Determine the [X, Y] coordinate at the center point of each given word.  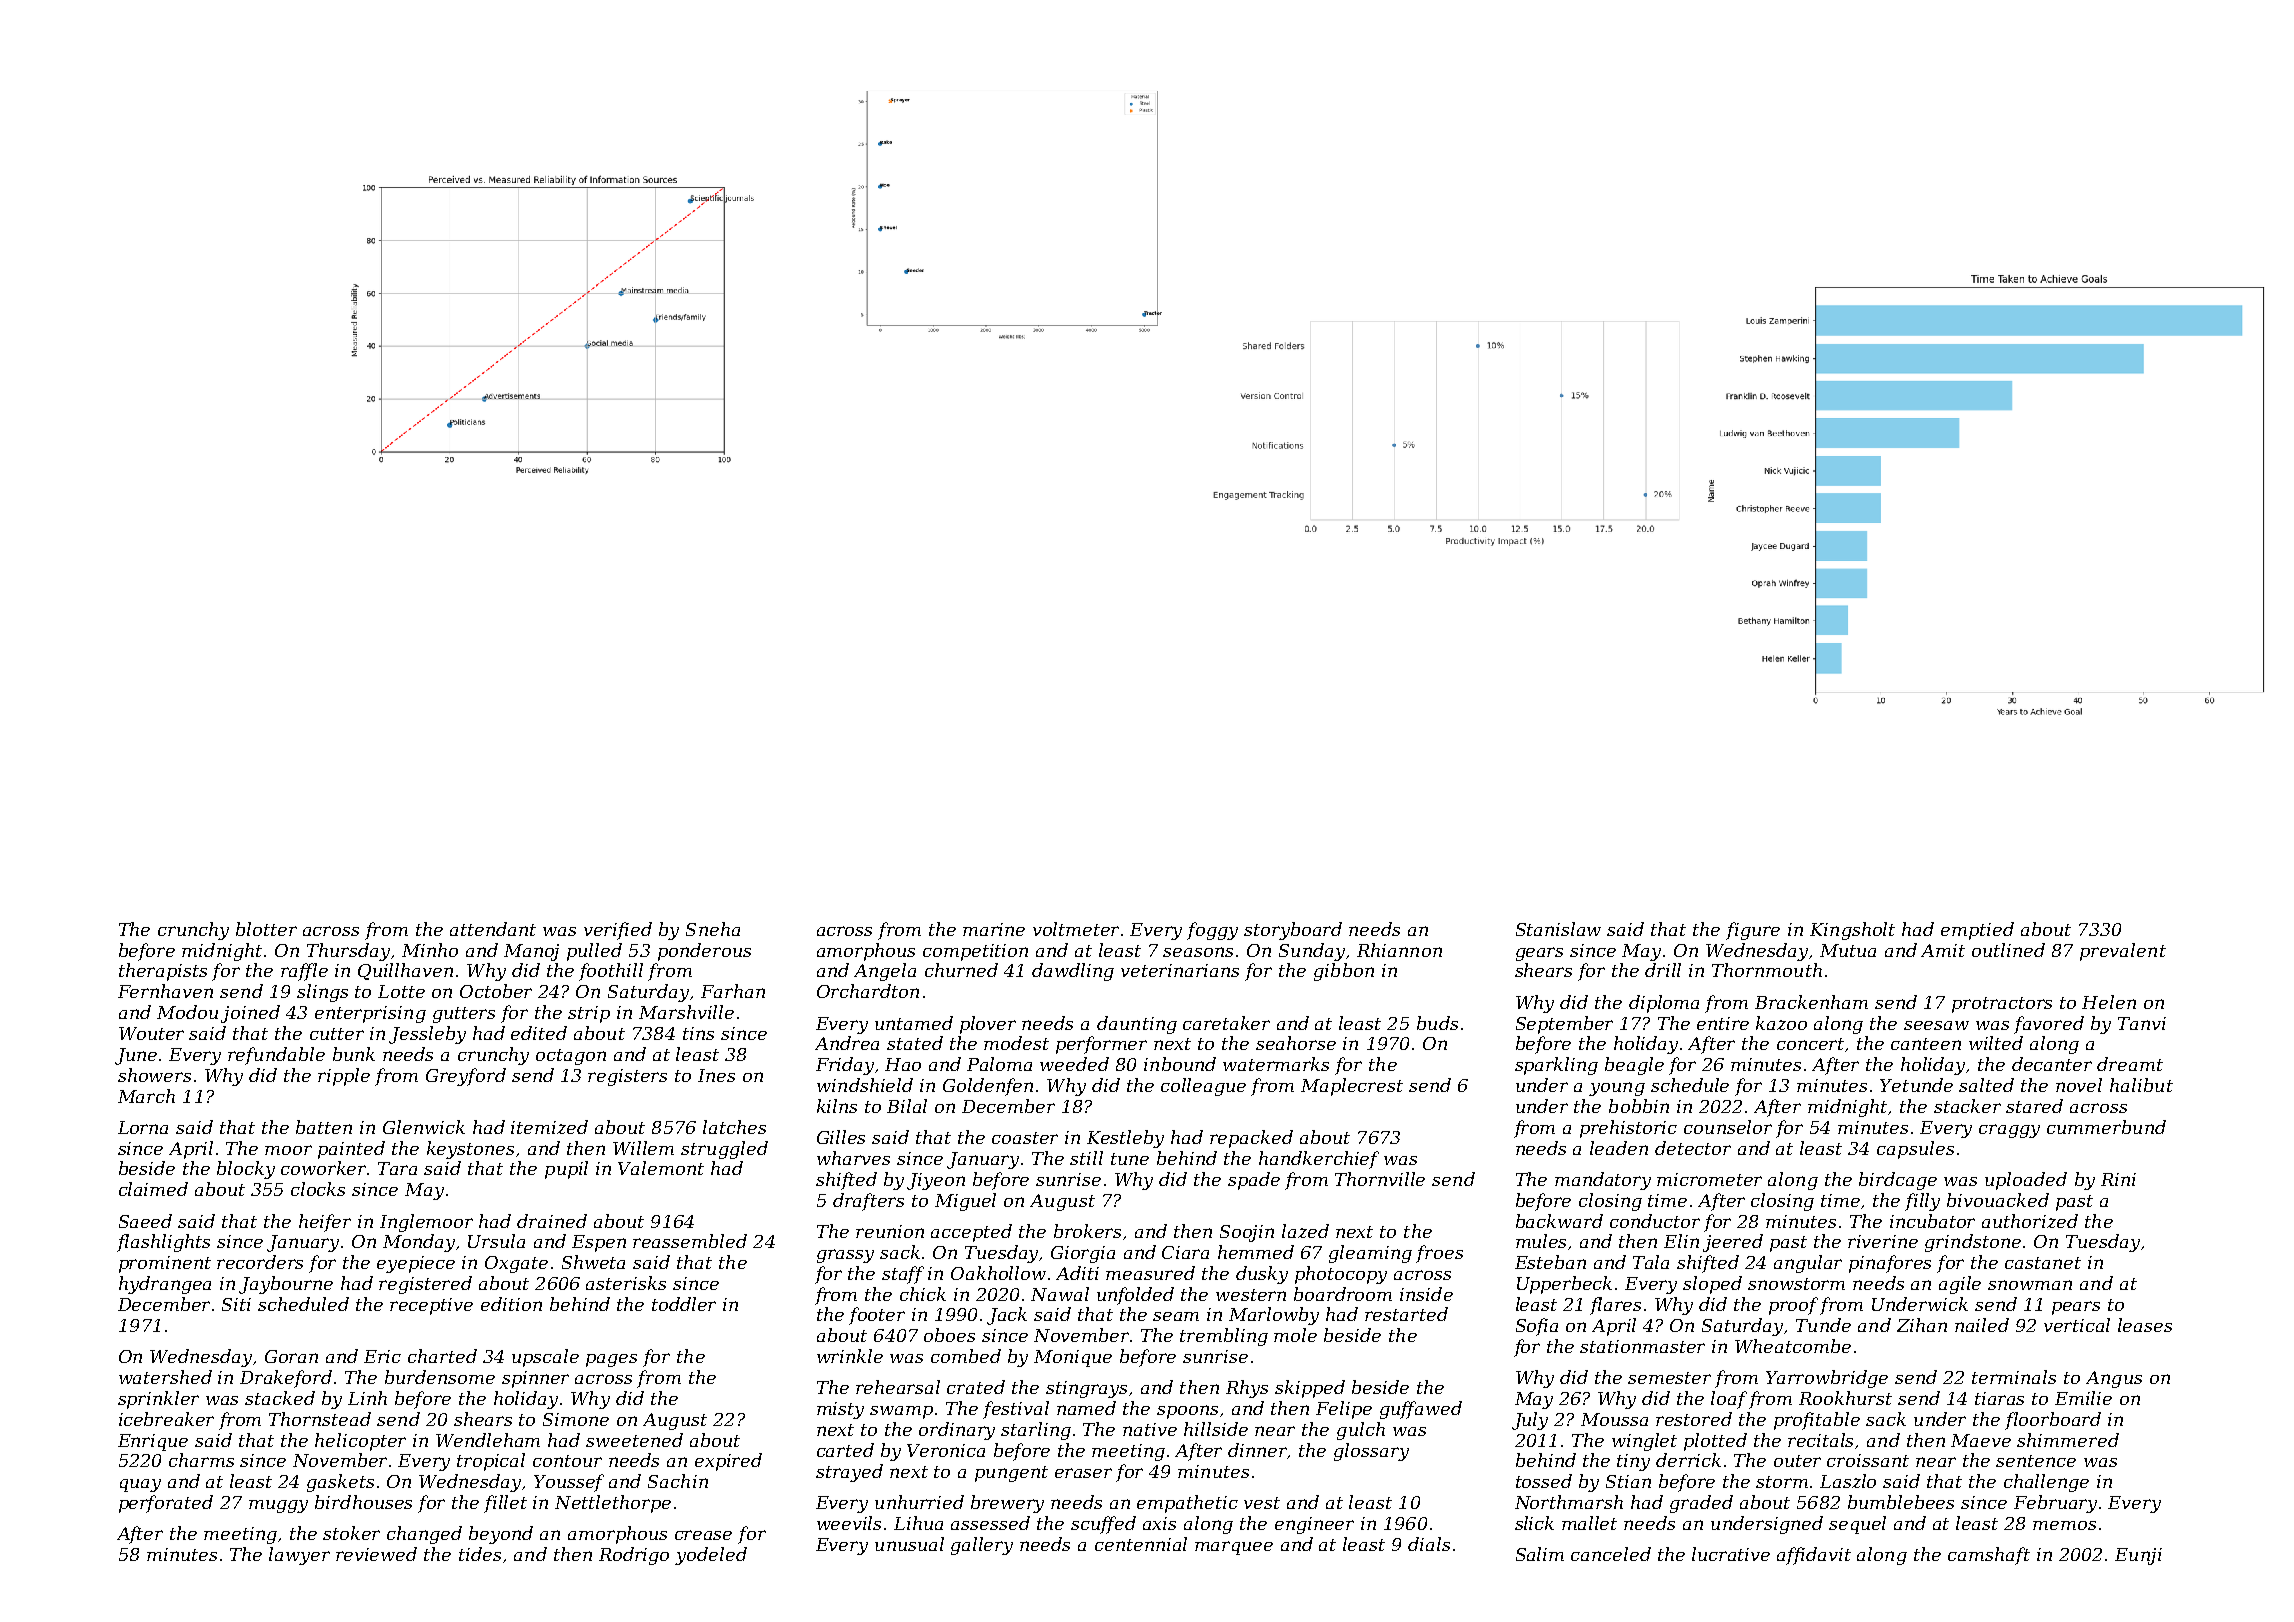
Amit [1943, 950]
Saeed [145, 1221]
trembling [1224, 1337]
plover [988, 1025]
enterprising [370, 1014]
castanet [2043, 1263]
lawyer [299, 1556]
